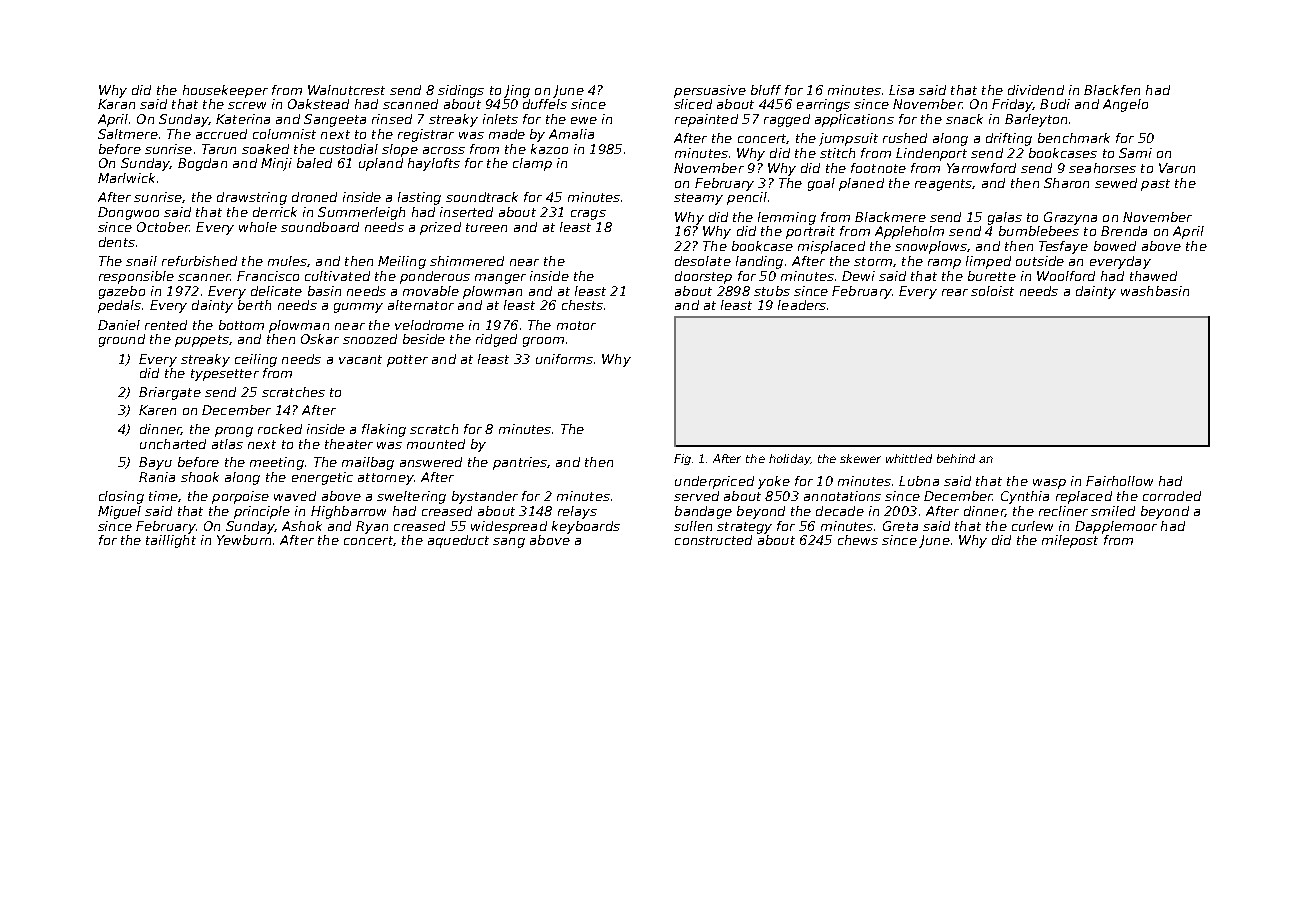 This image has width=1308, height=924. Describe the element at coordinates (931, 247) in the image. I see `snowplows` at that location.
